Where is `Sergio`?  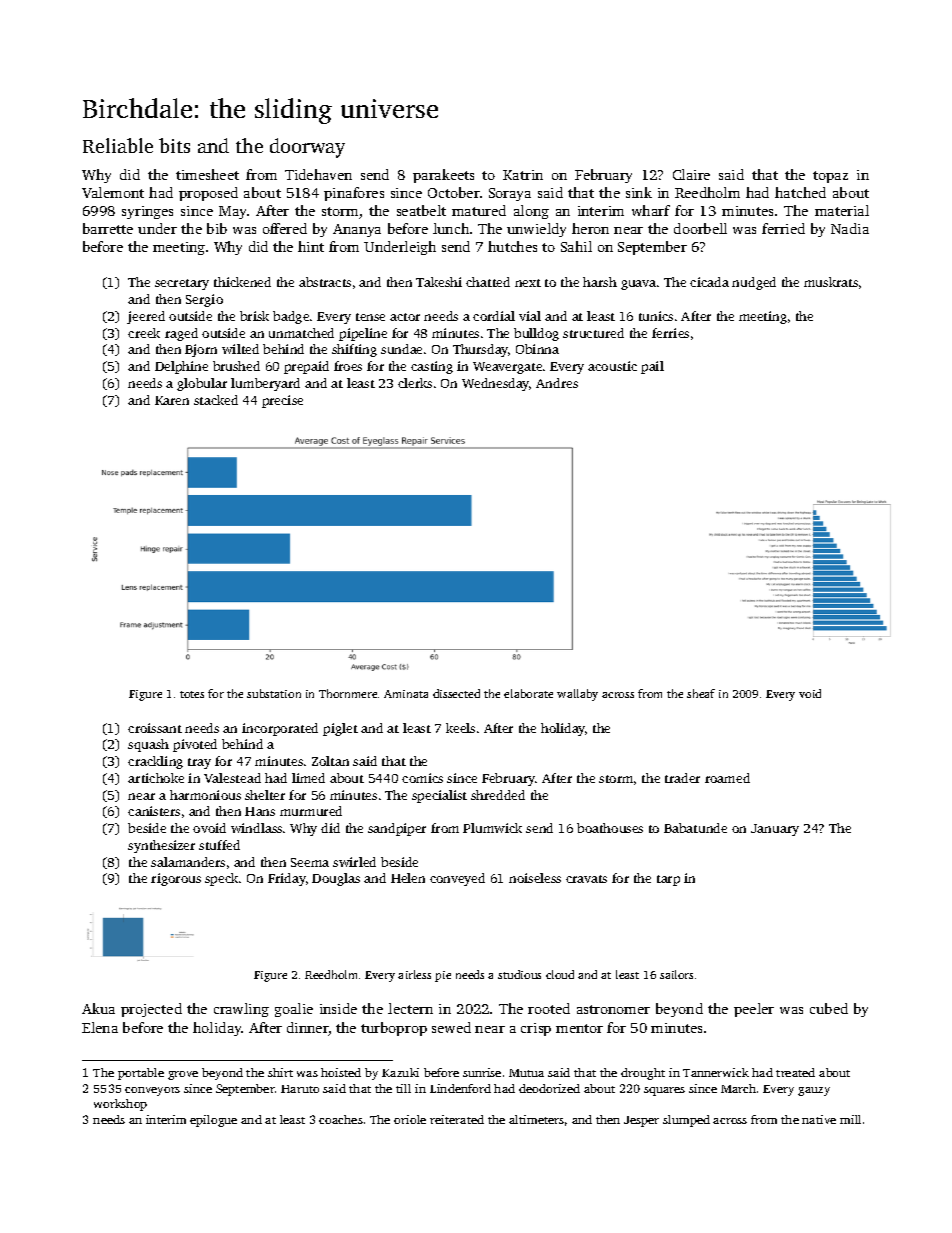 Sergio is located at coordinates (204, 300).
